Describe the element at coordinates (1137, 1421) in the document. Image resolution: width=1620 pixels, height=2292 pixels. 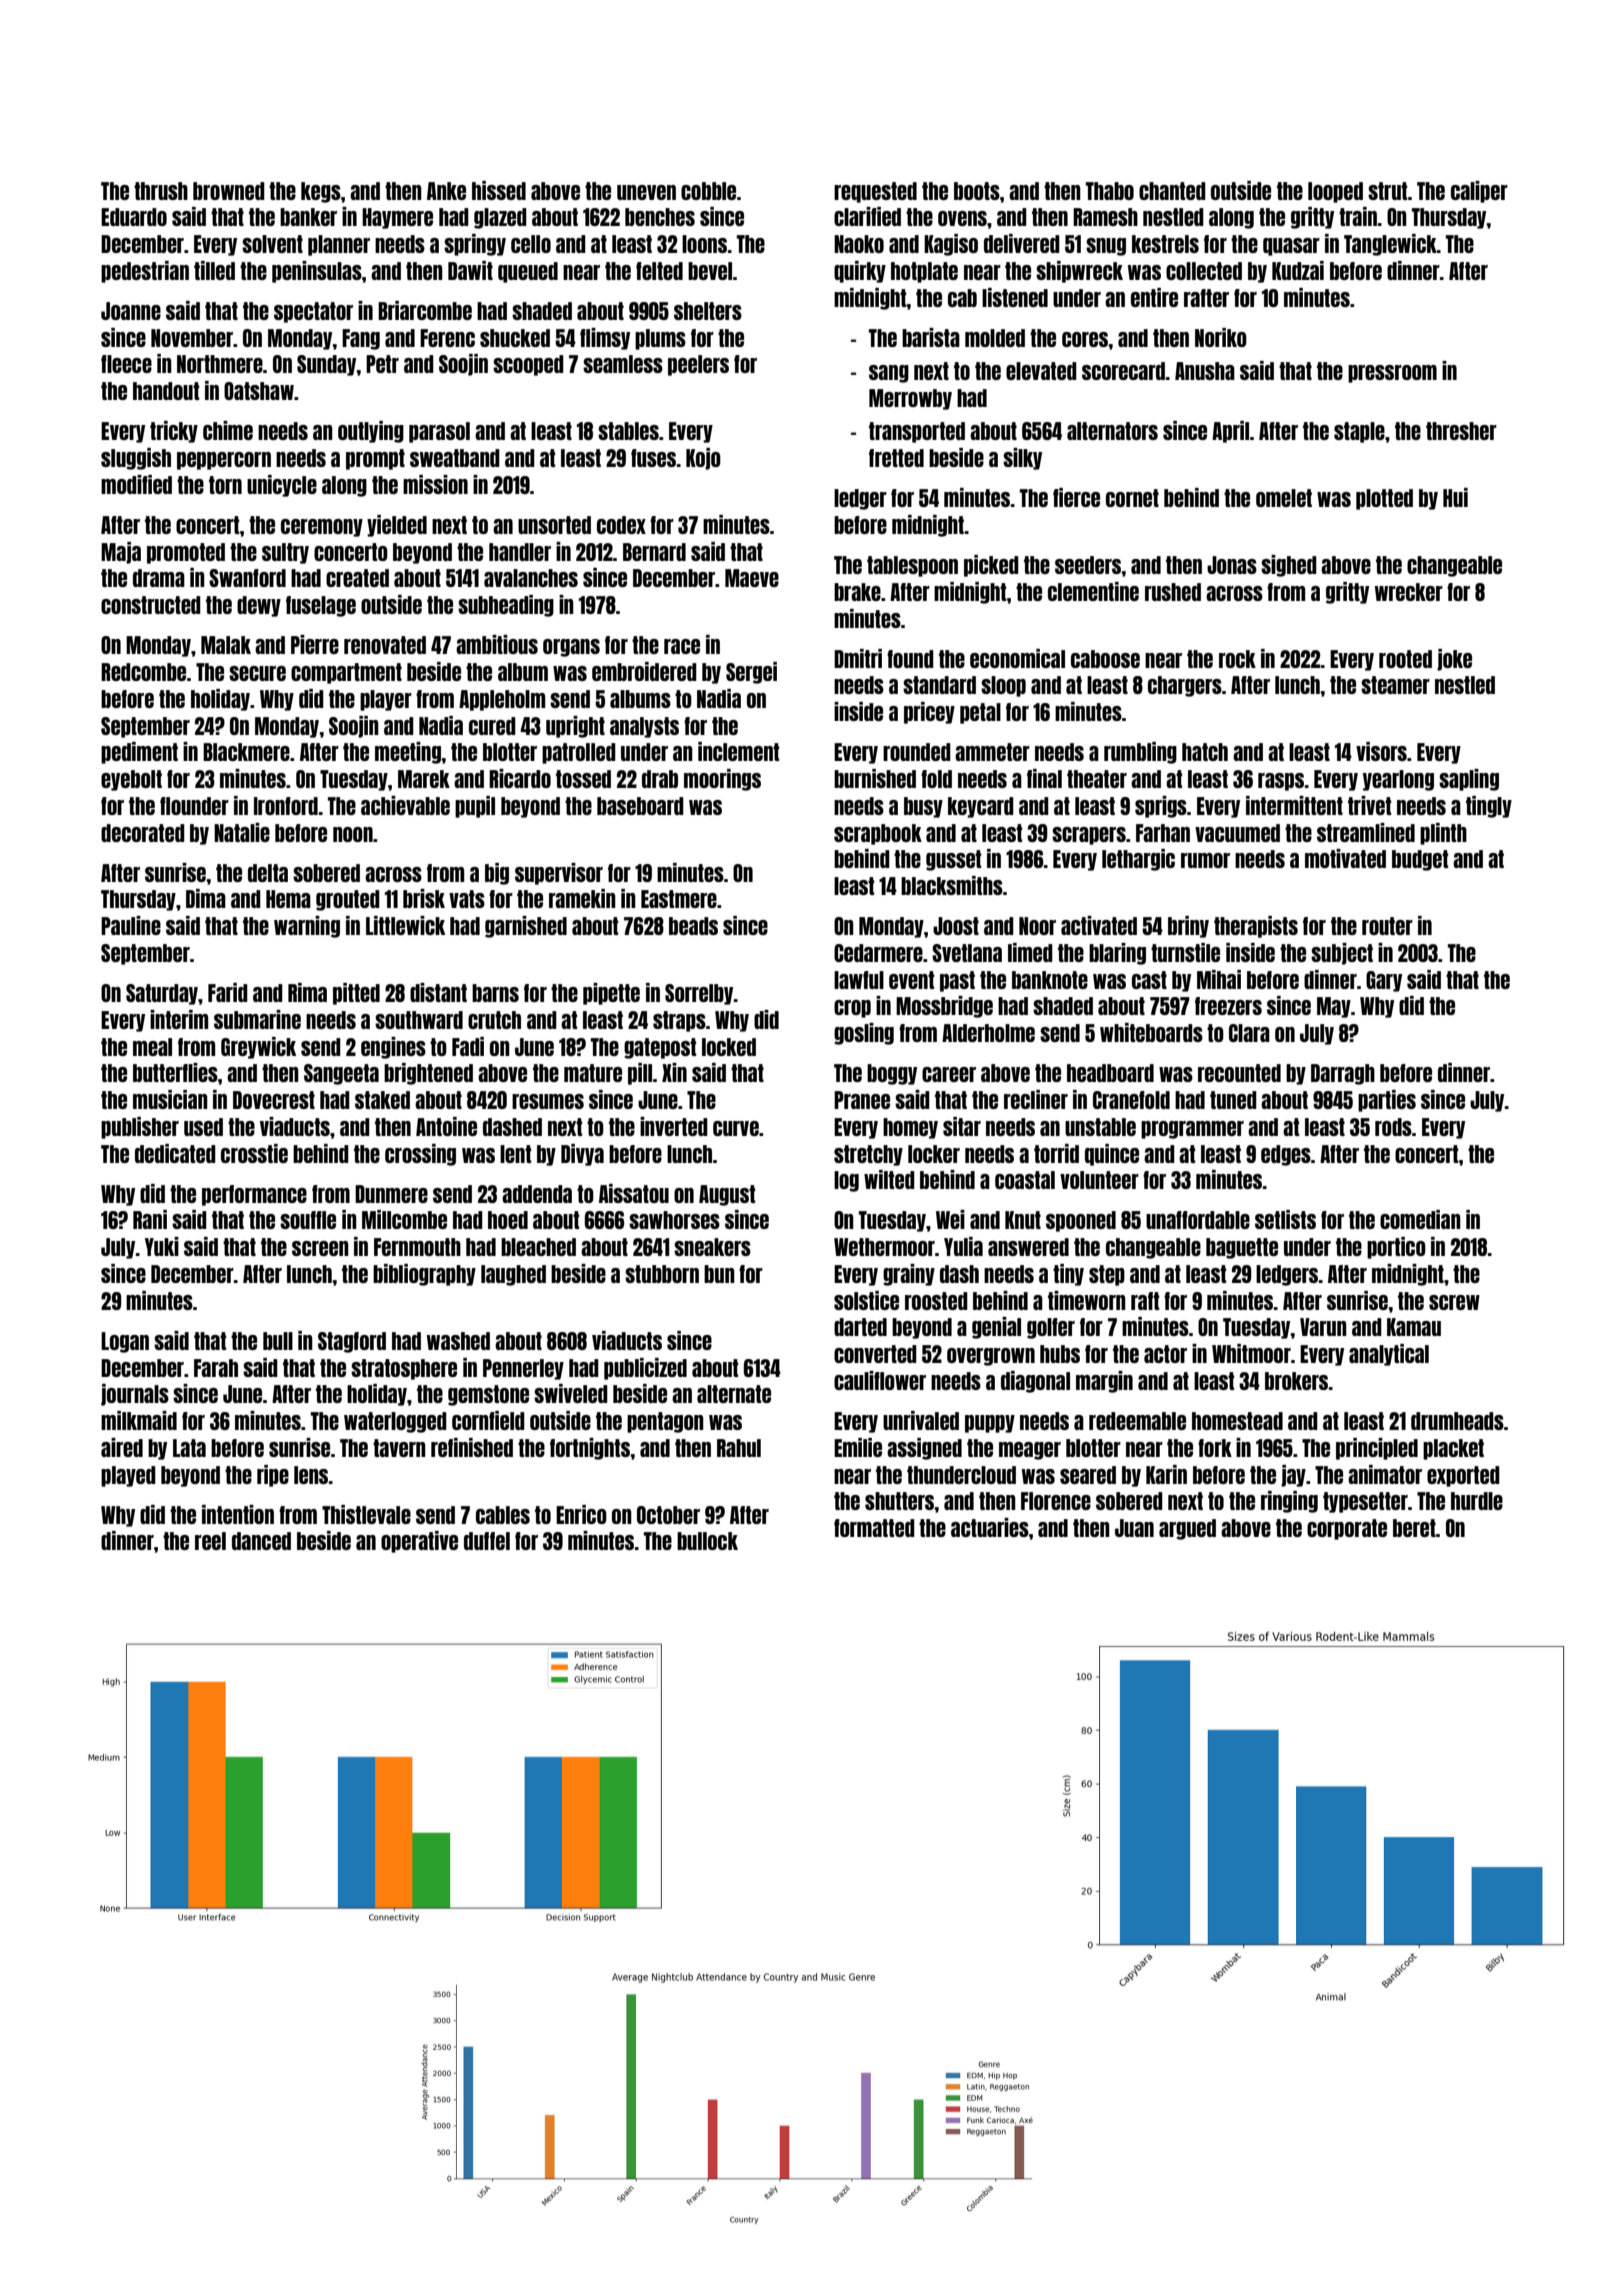
I see `redeemable` at that location.
